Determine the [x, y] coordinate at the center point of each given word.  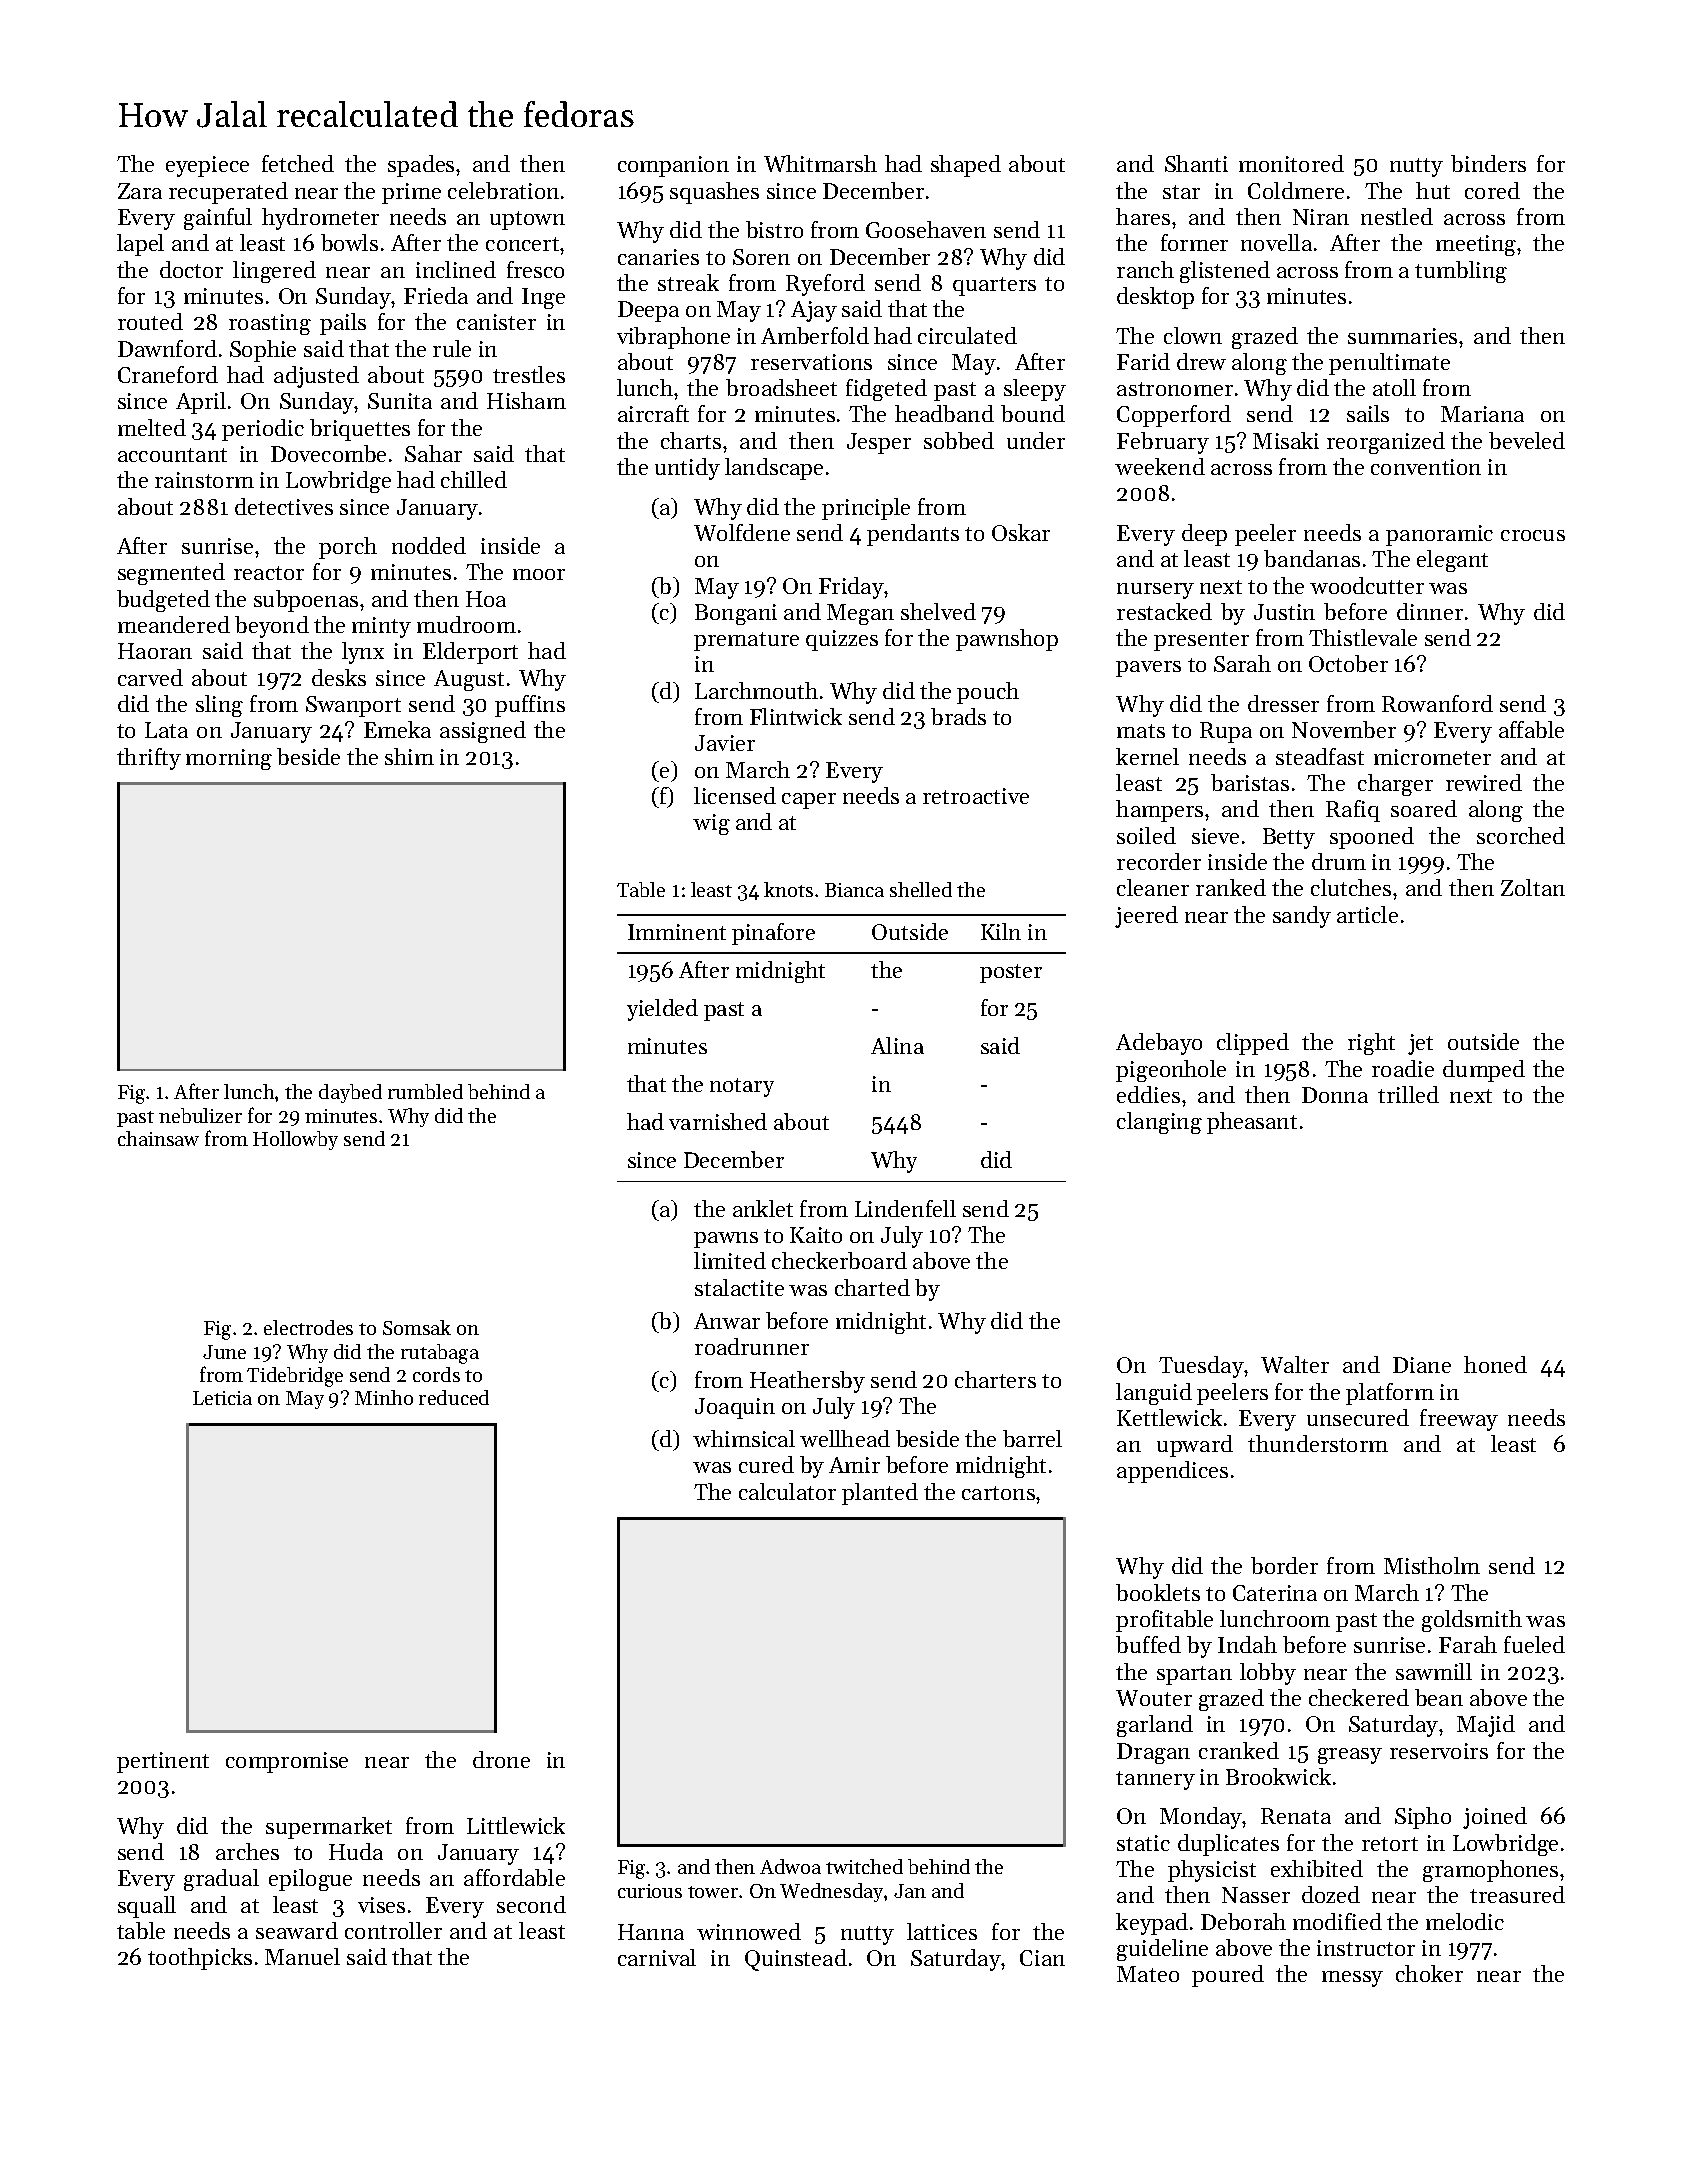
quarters [994, 286]
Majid [1486, 1726]
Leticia [222, 1398]
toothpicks [200, 1959]
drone [501, 1759]
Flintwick [796, 716]
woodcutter [1367, 585]
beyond [272, 627]
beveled [1527, 440]
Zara [140, 191]
